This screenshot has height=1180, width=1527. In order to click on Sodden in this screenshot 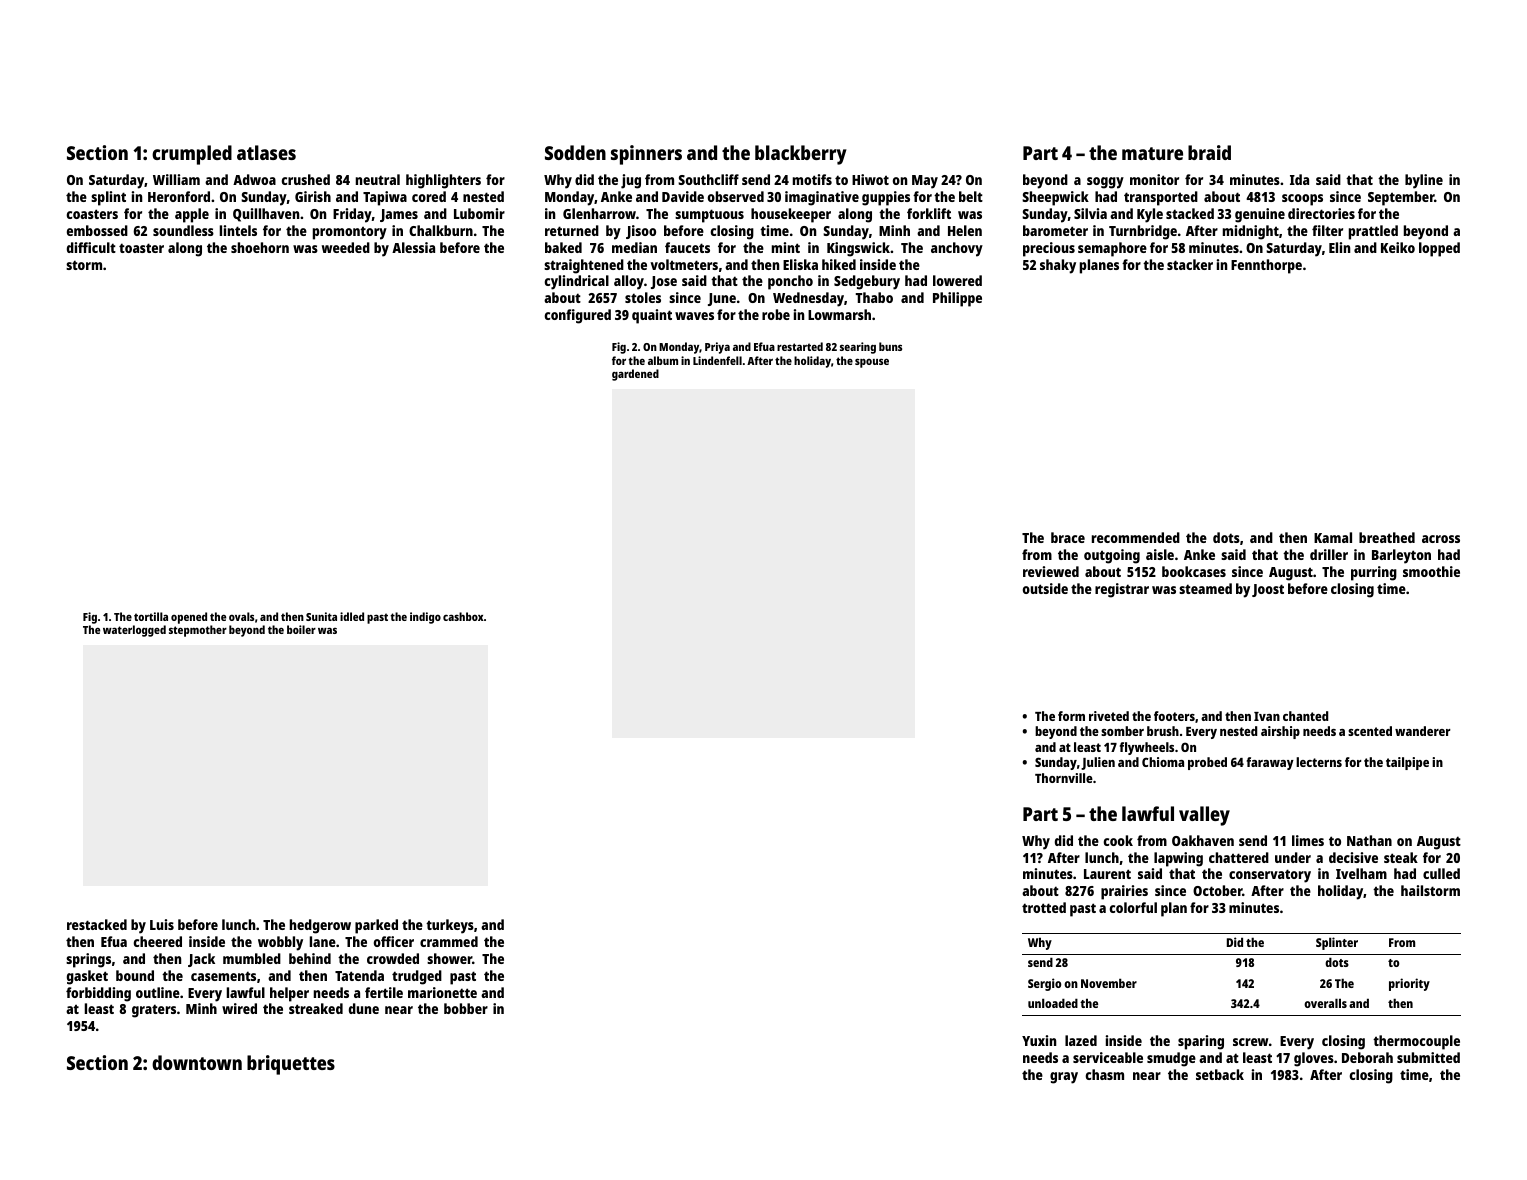, I will do `click(575, 152)`.
